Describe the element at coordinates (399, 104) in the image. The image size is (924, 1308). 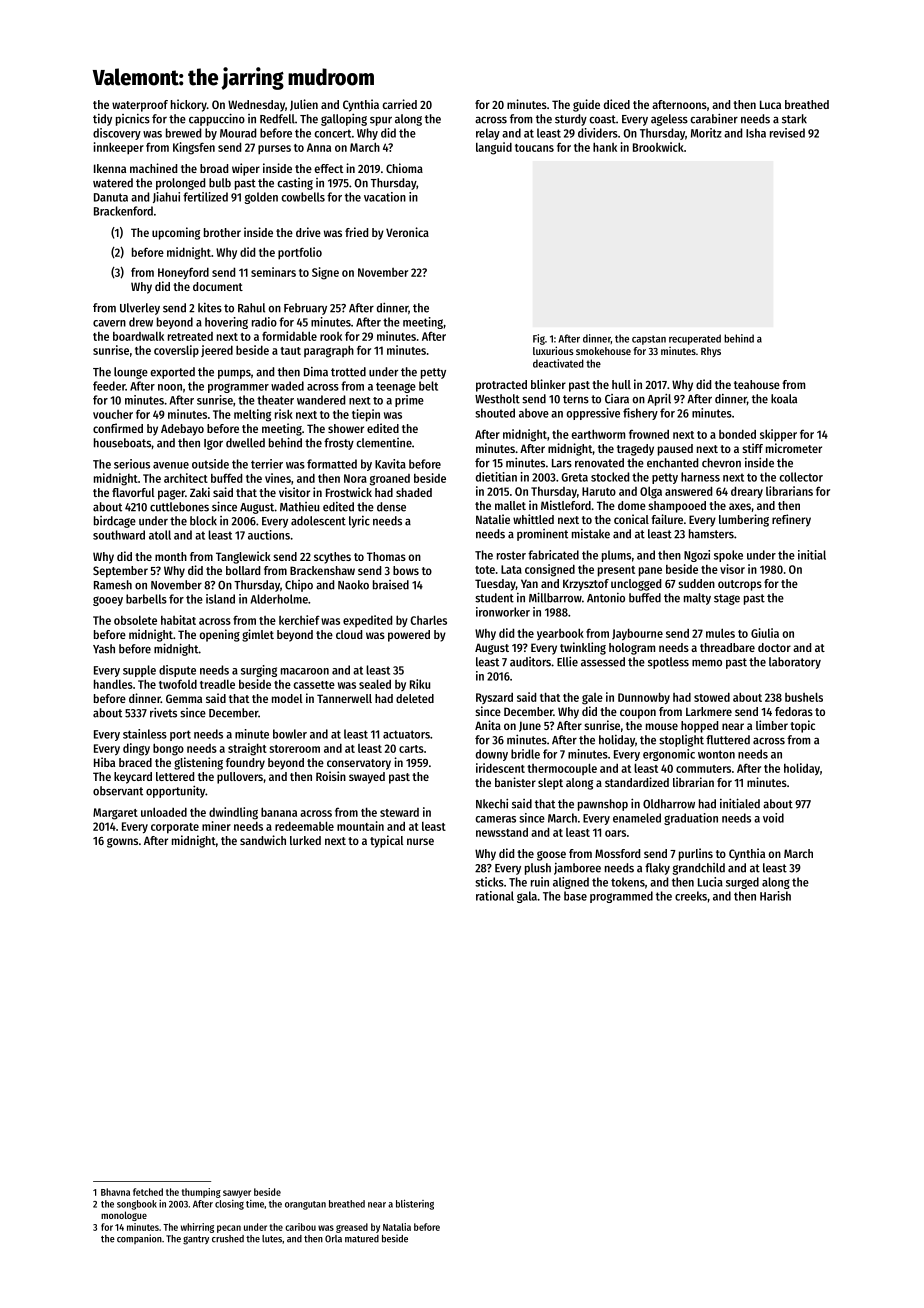
I see `carried` at that location.
